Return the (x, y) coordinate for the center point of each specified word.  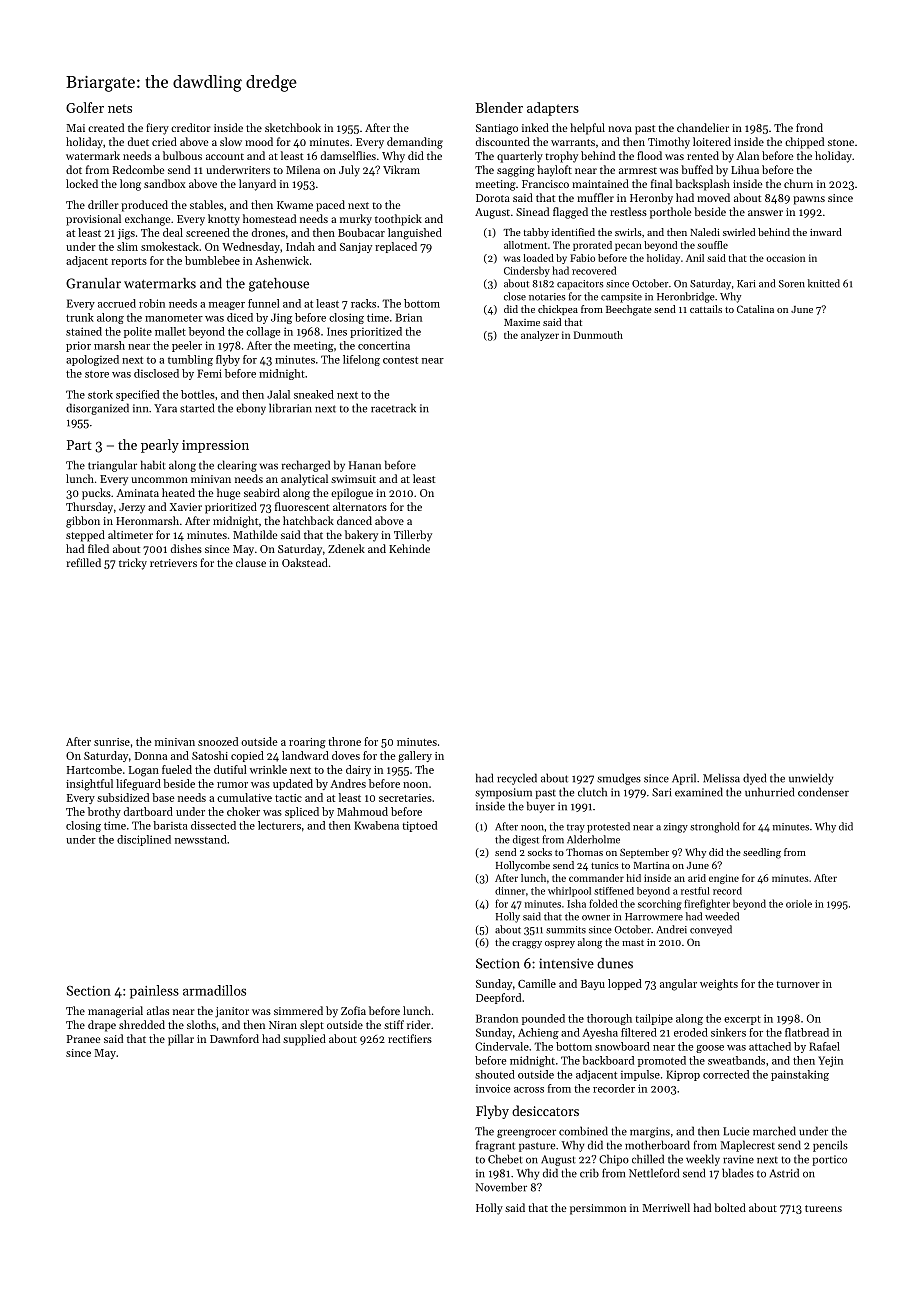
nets (120, 108)
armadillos (214, 990)
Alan (747, 155)
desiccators (545, 1110)
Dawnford (234, 1038)
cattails (706, 309)
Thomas (584, 852)
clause (251, 562)
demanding (415, 143)
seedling (762, 853)
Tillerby (413, 536)
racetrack (393, 408)
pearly (160, 446)
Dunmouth (598, 335)
